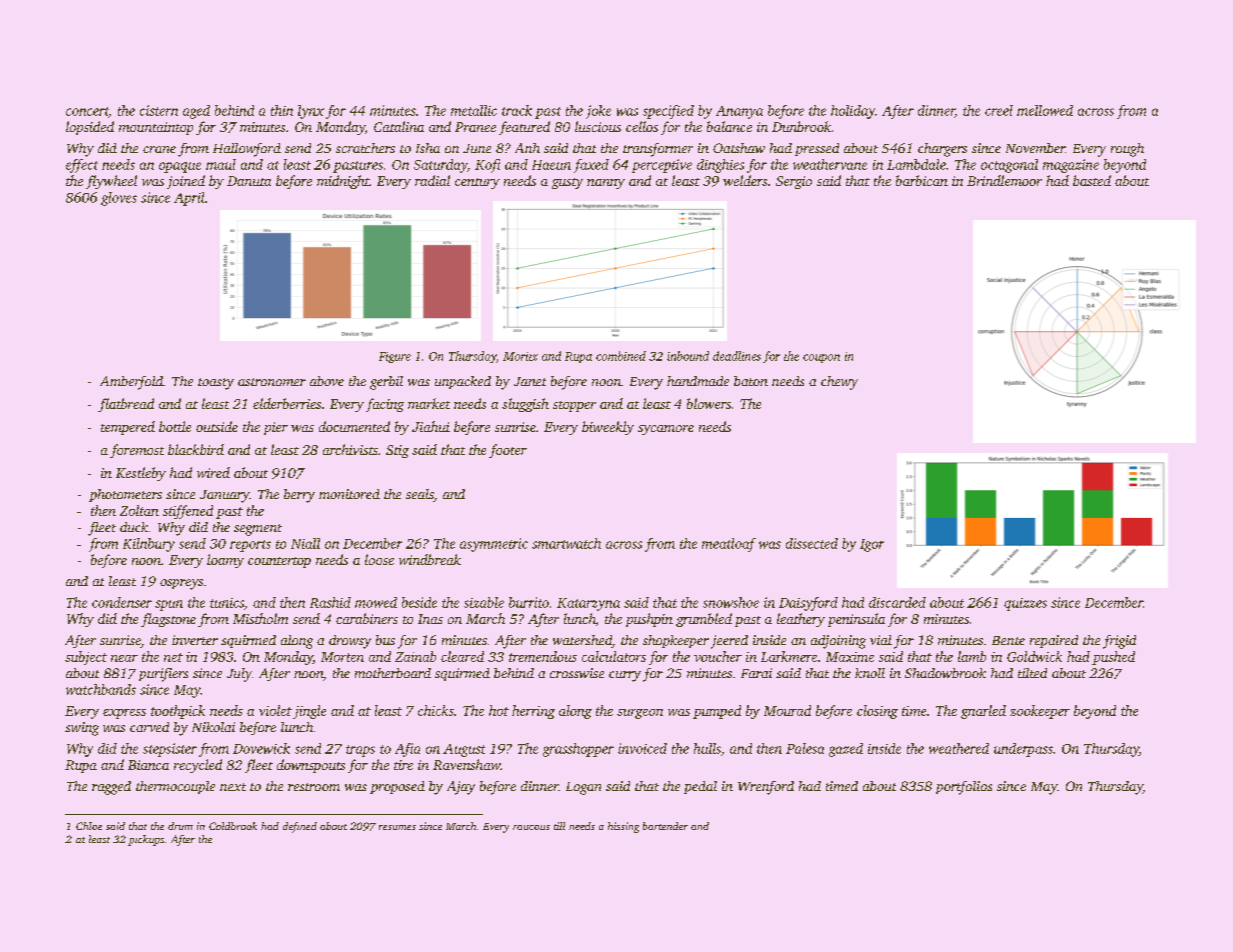 This screenshot has width=1233, height=952. Describe the element at coordinates (1119, 642) in the screenshot. I see `frigid` at that location.
